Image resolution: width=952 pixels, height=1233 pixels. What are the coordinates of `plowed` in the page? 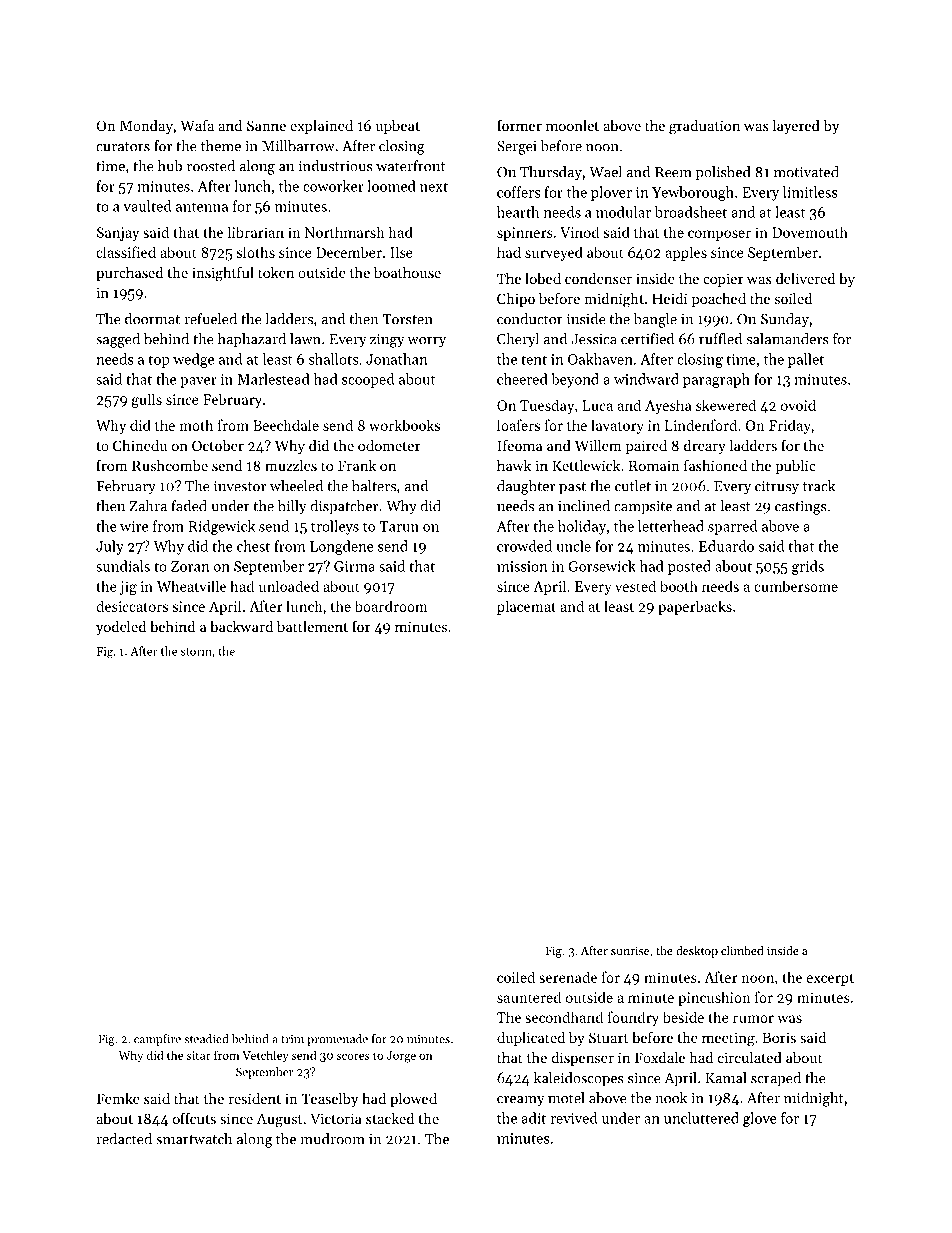 It's located at (413, 1100).
